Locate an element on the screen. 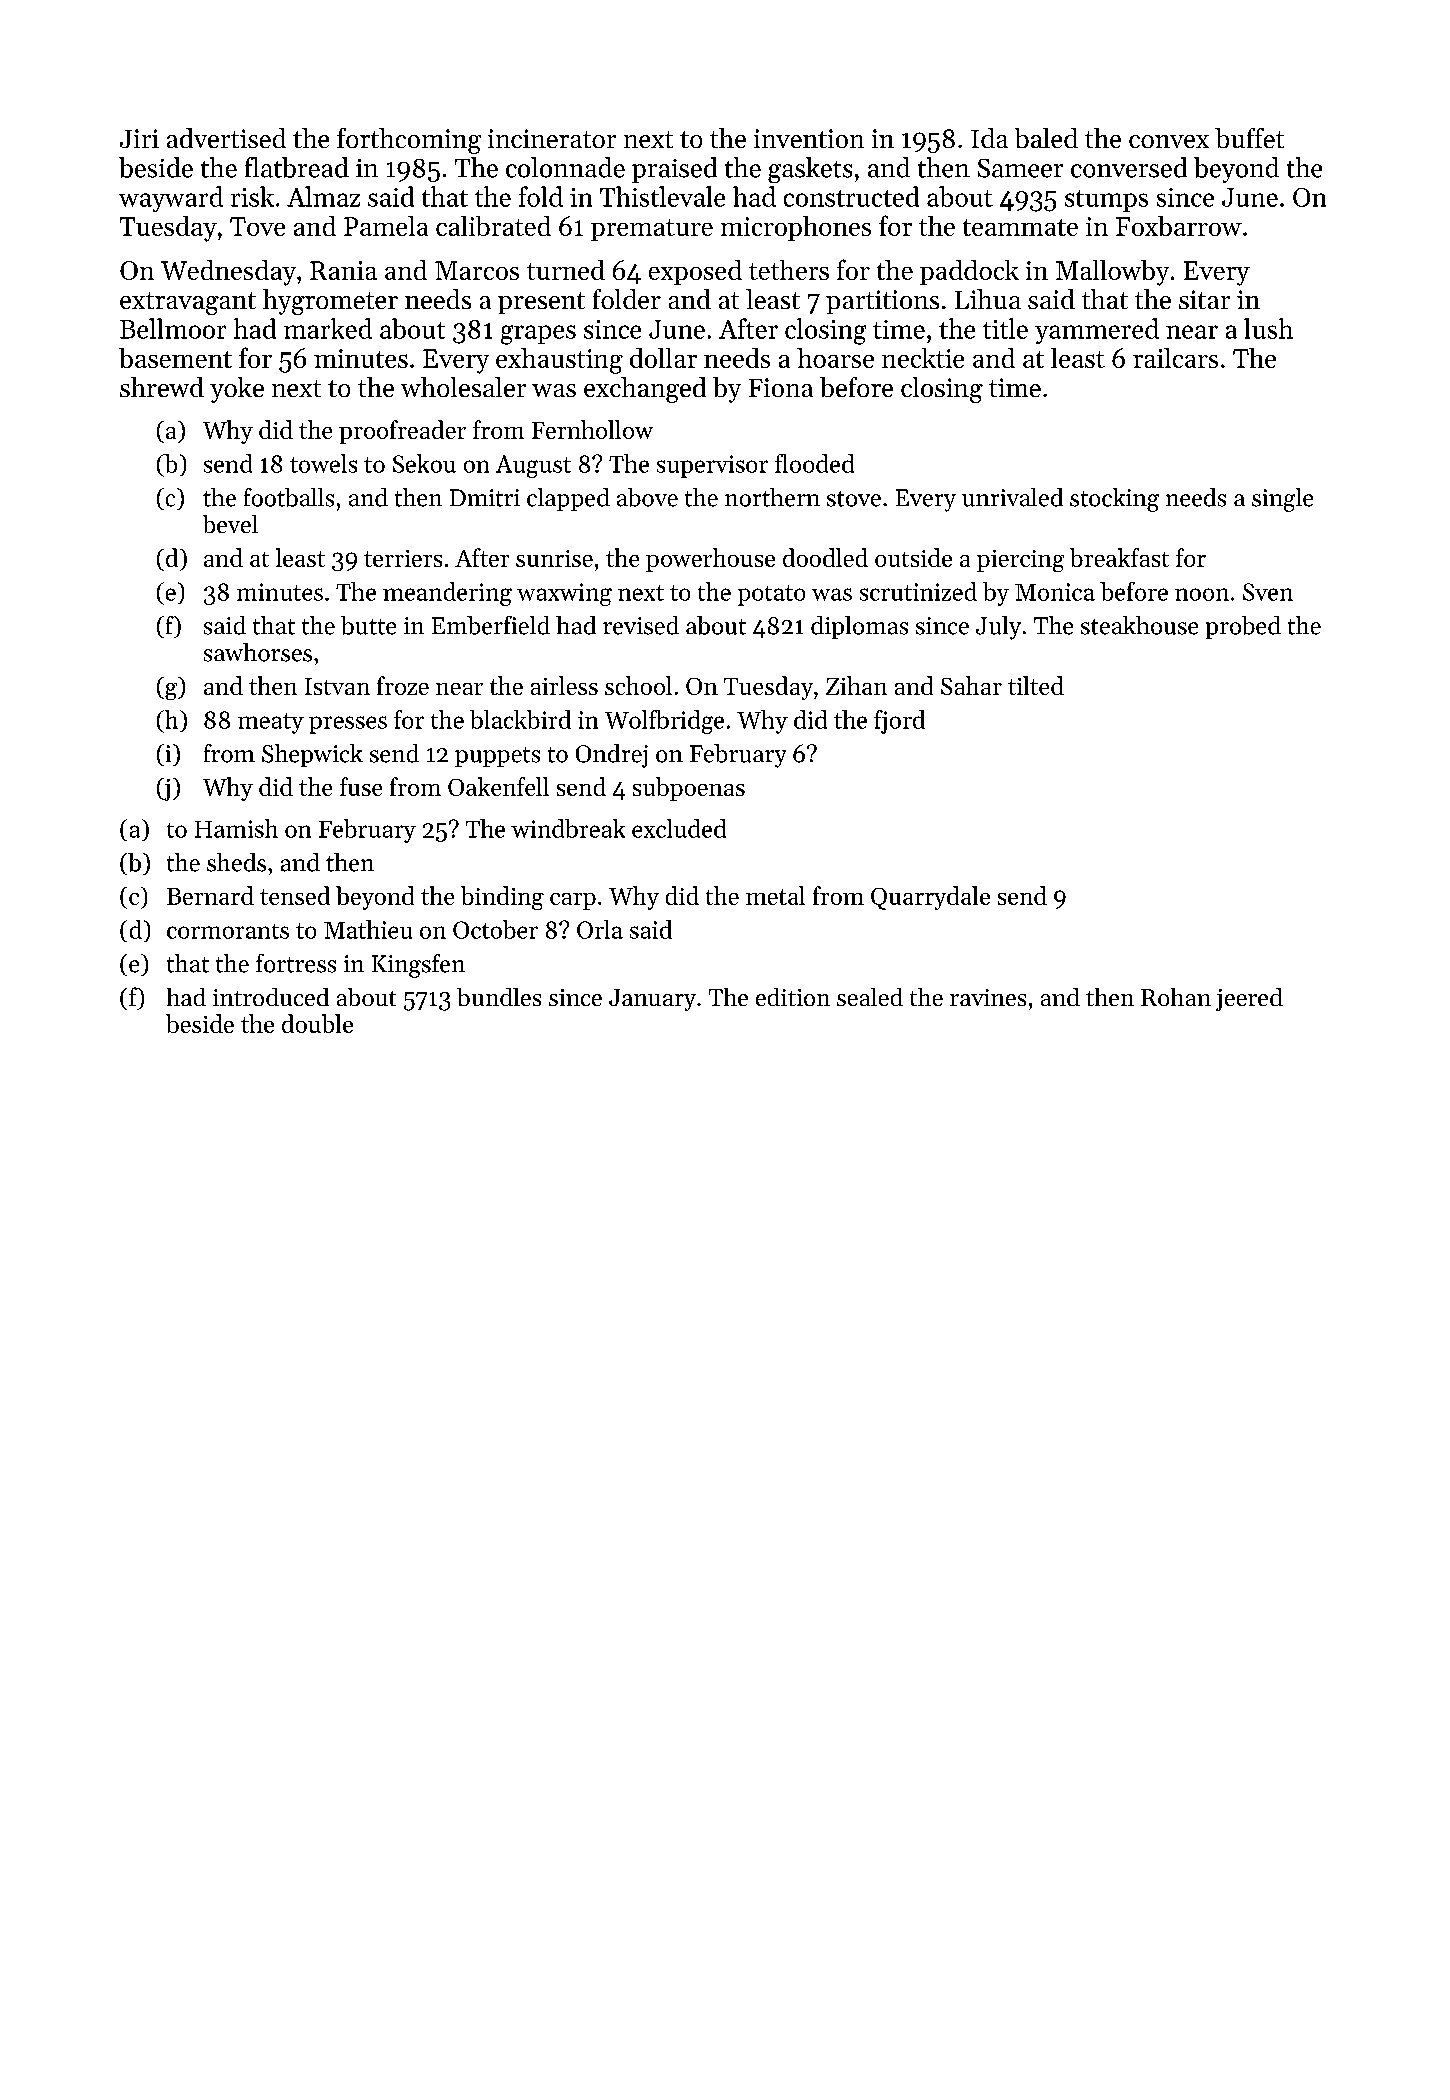  fuse is located at coordinates (361, 786).
